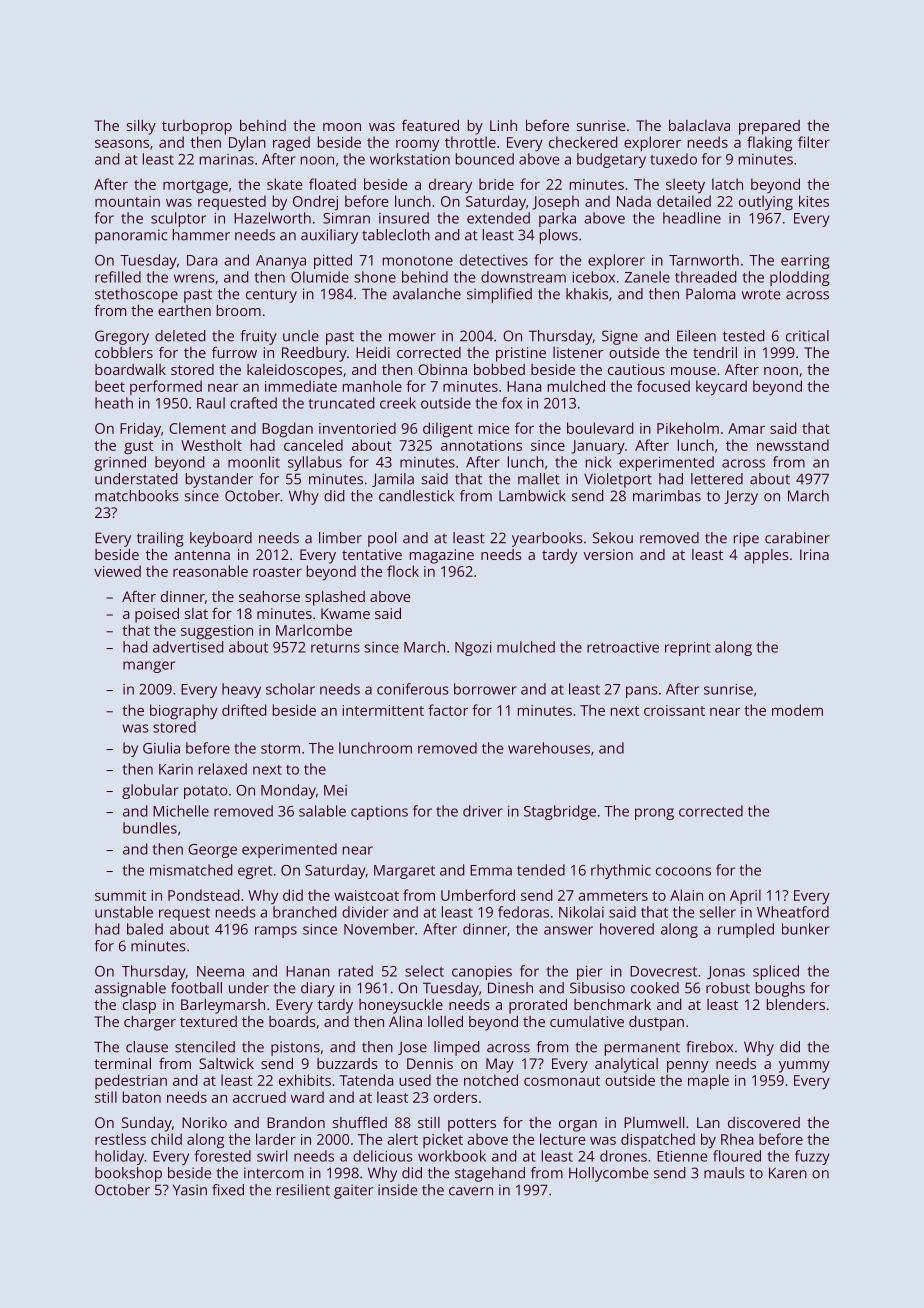  What do you see at coordinates (291, 144) in the screenshot?
I see `raged` at bounding box center [291, 144].
